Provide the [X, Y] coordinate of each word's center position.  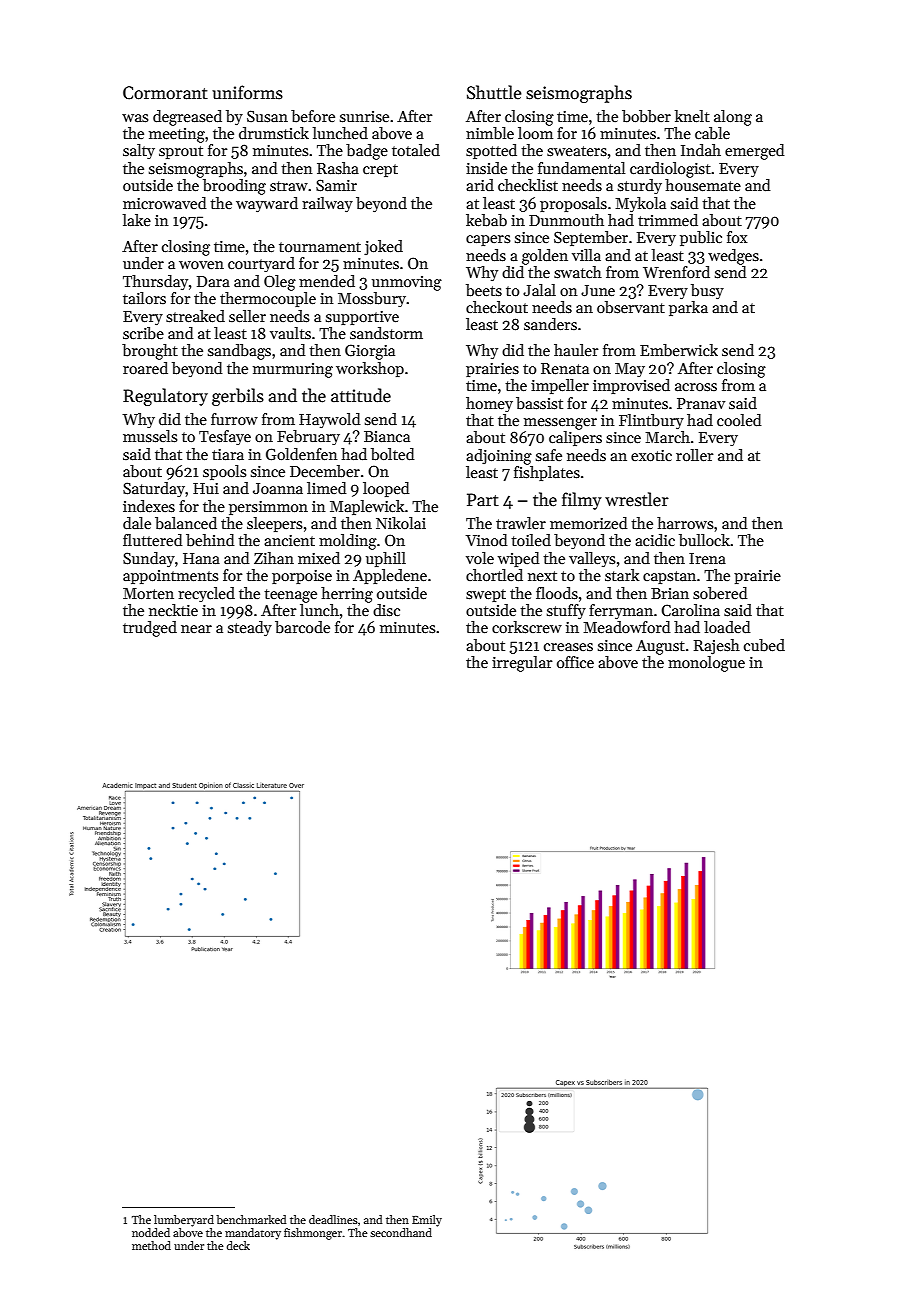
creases [568, 647]
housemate [703, 185]
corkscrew [527, 627]
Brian [670, 593]
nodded [151, 1232]
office [575, 662]
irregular [522, 664]
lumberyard [184, 1221]
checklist [528, 185]
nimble [490, 133]
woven [201, 265]
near [196, 629]
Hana [201, 558]
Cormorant [165, 93]
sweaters [577, 151]
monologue [706, 664]
